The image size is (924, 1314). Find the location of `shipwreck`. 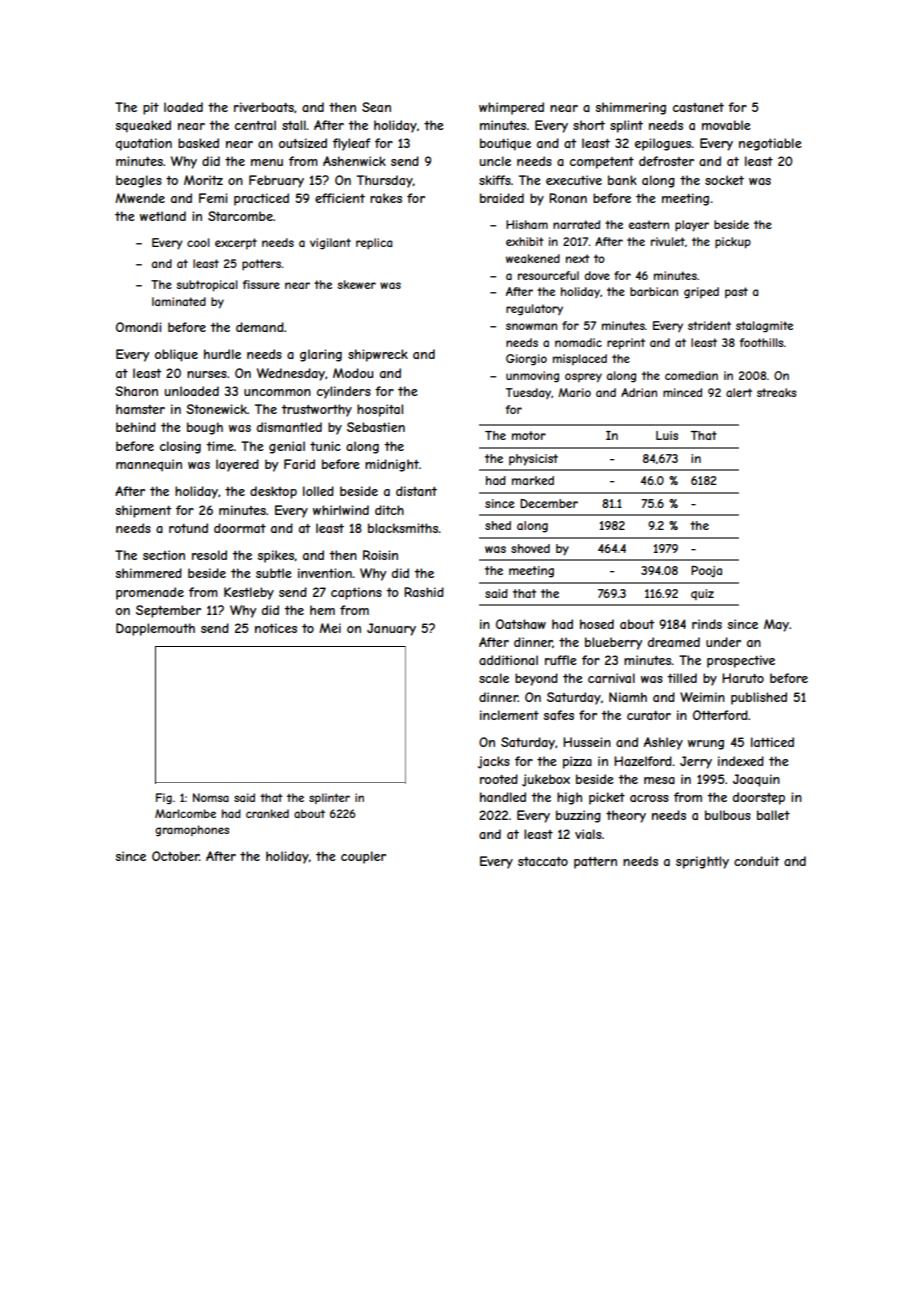

shipwreck is located at coordinates (378, 355).
